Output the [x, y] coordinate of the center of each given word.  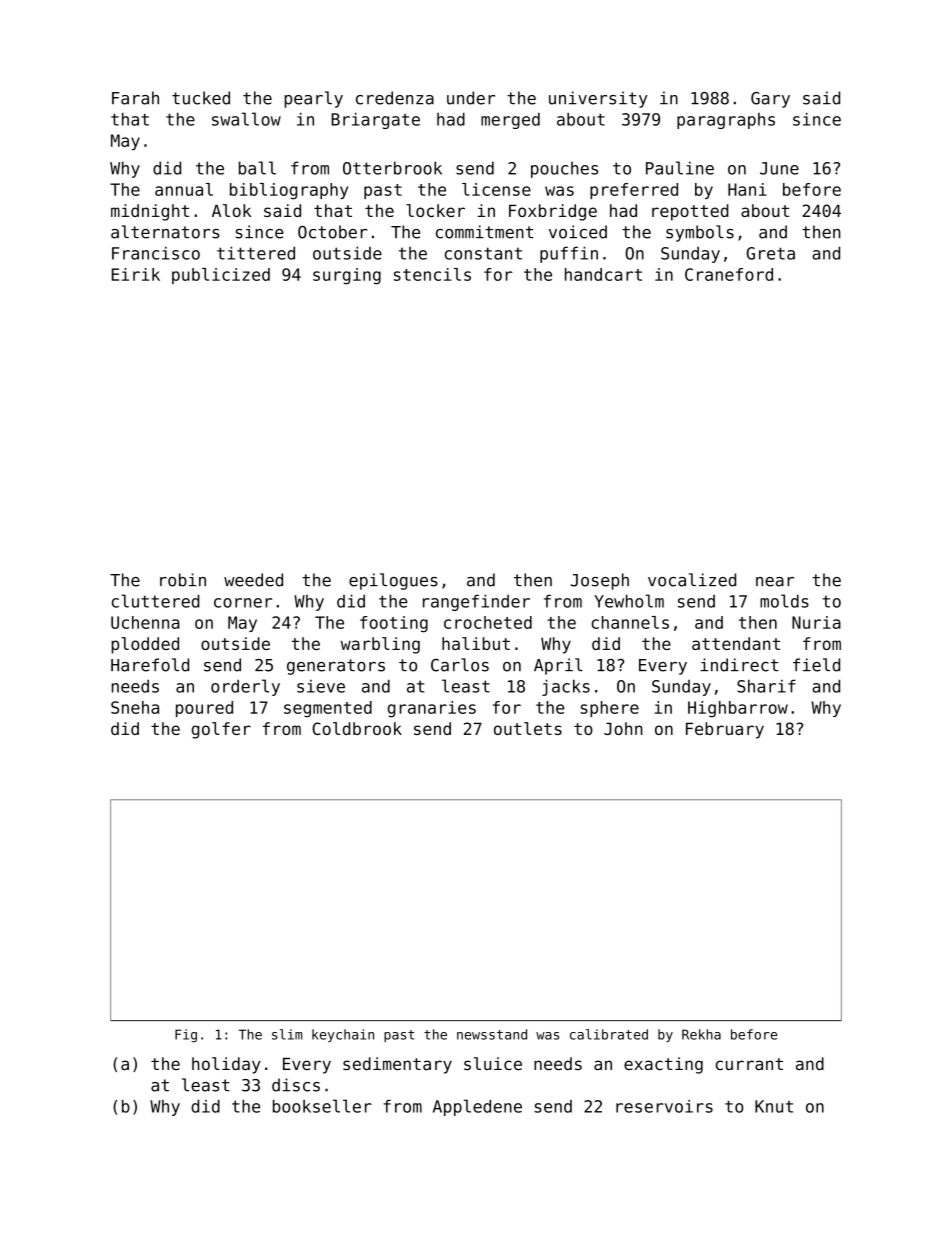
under [471, 98]
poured [204, 709]
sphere [609, 709]
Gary [770, 100]
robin [183, 580]
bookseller [322, 1106]
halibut [476, 643]
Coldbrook [357, 728]
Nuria [816, 622]
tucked [201, 98]
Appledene [477, 1107]
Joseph [600, 581]
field [816, 665]
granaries [432, 709]
